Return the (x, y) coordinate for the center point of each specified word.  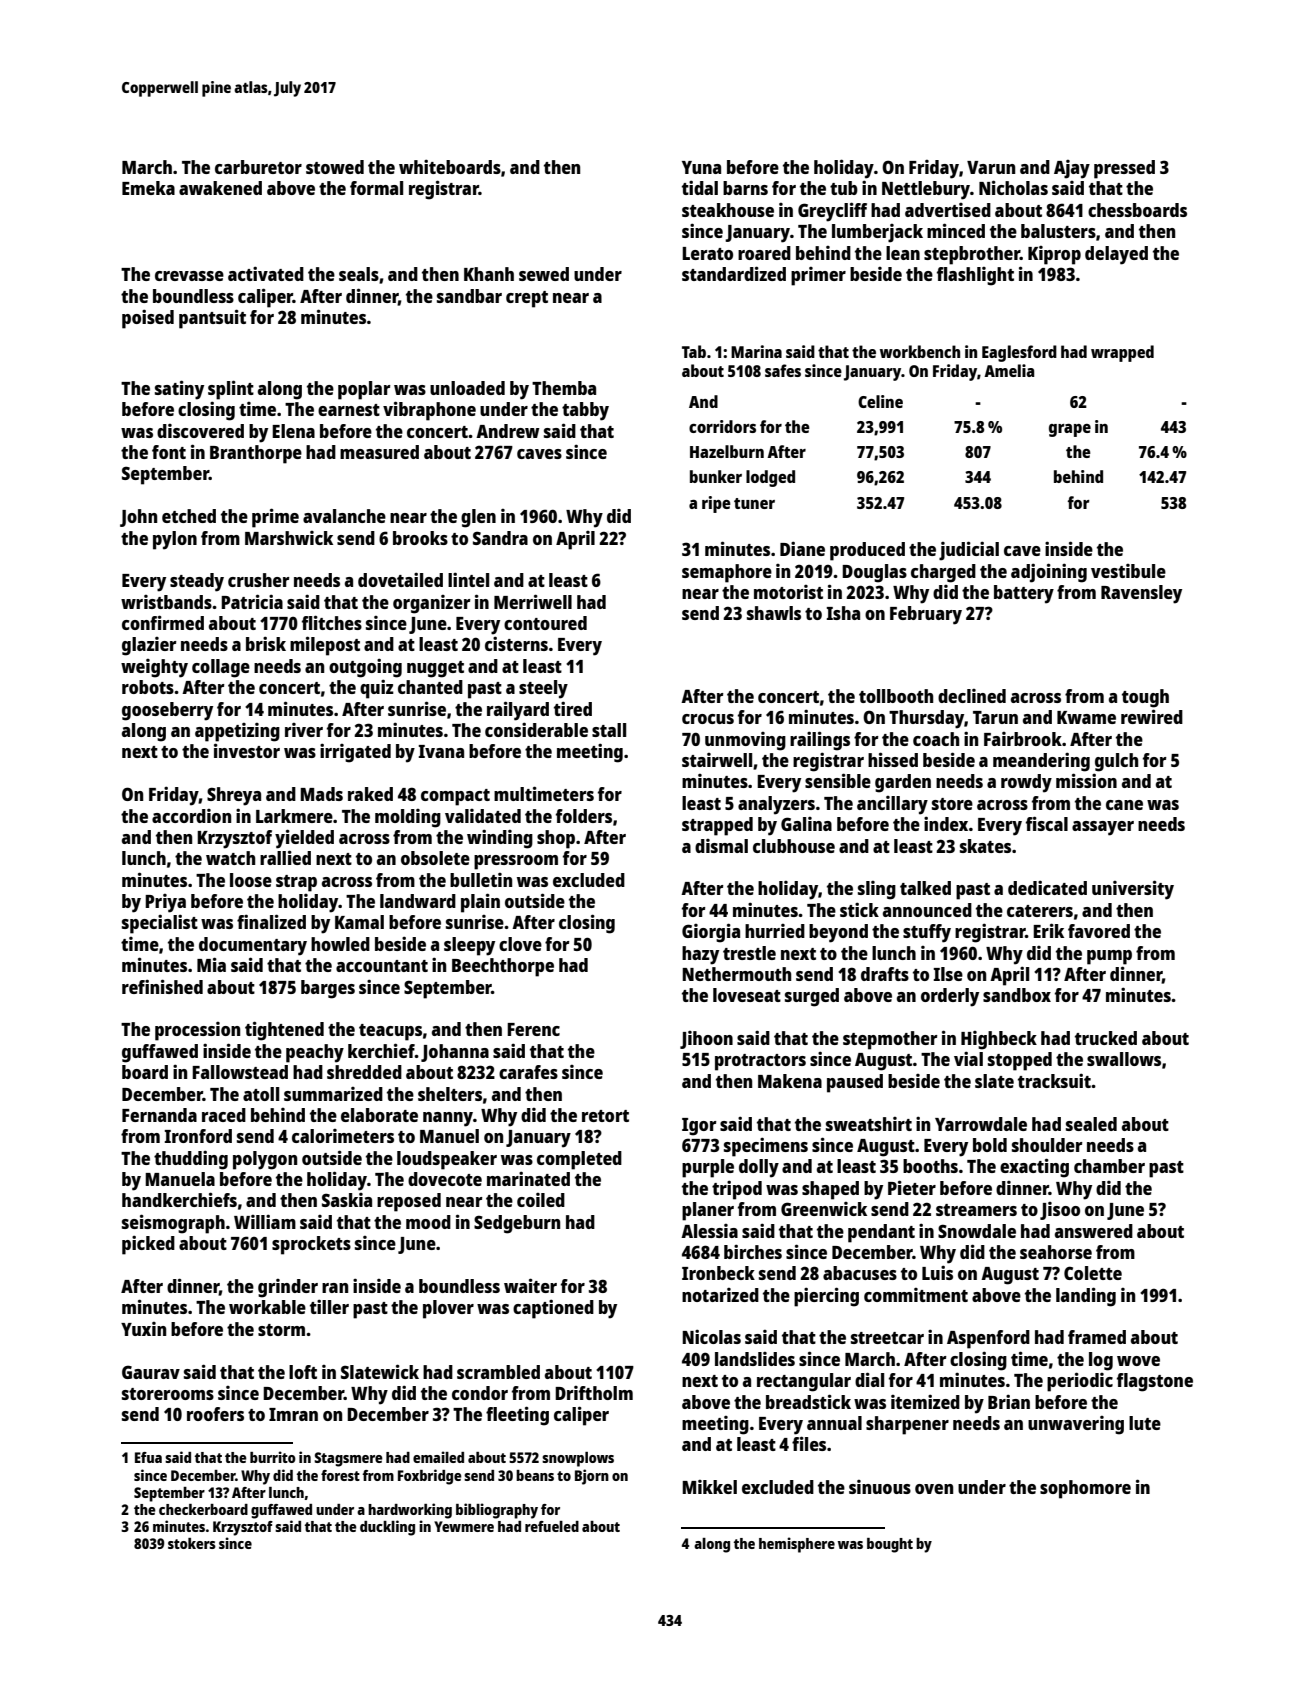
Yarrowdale (981, 1124)
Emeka (148, 188)
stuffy (927, 933)
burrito (273, 1457)
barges (328, 989)
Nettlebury (926, 190)
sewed (544, 274)
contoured (545, 623)
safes (783, 370)
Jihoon (706, 1040)
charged (943, 573)
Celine (880, 401)
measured (379, 452)
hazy (700, 955)
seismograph (173, 1224)
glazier (149, 646)
